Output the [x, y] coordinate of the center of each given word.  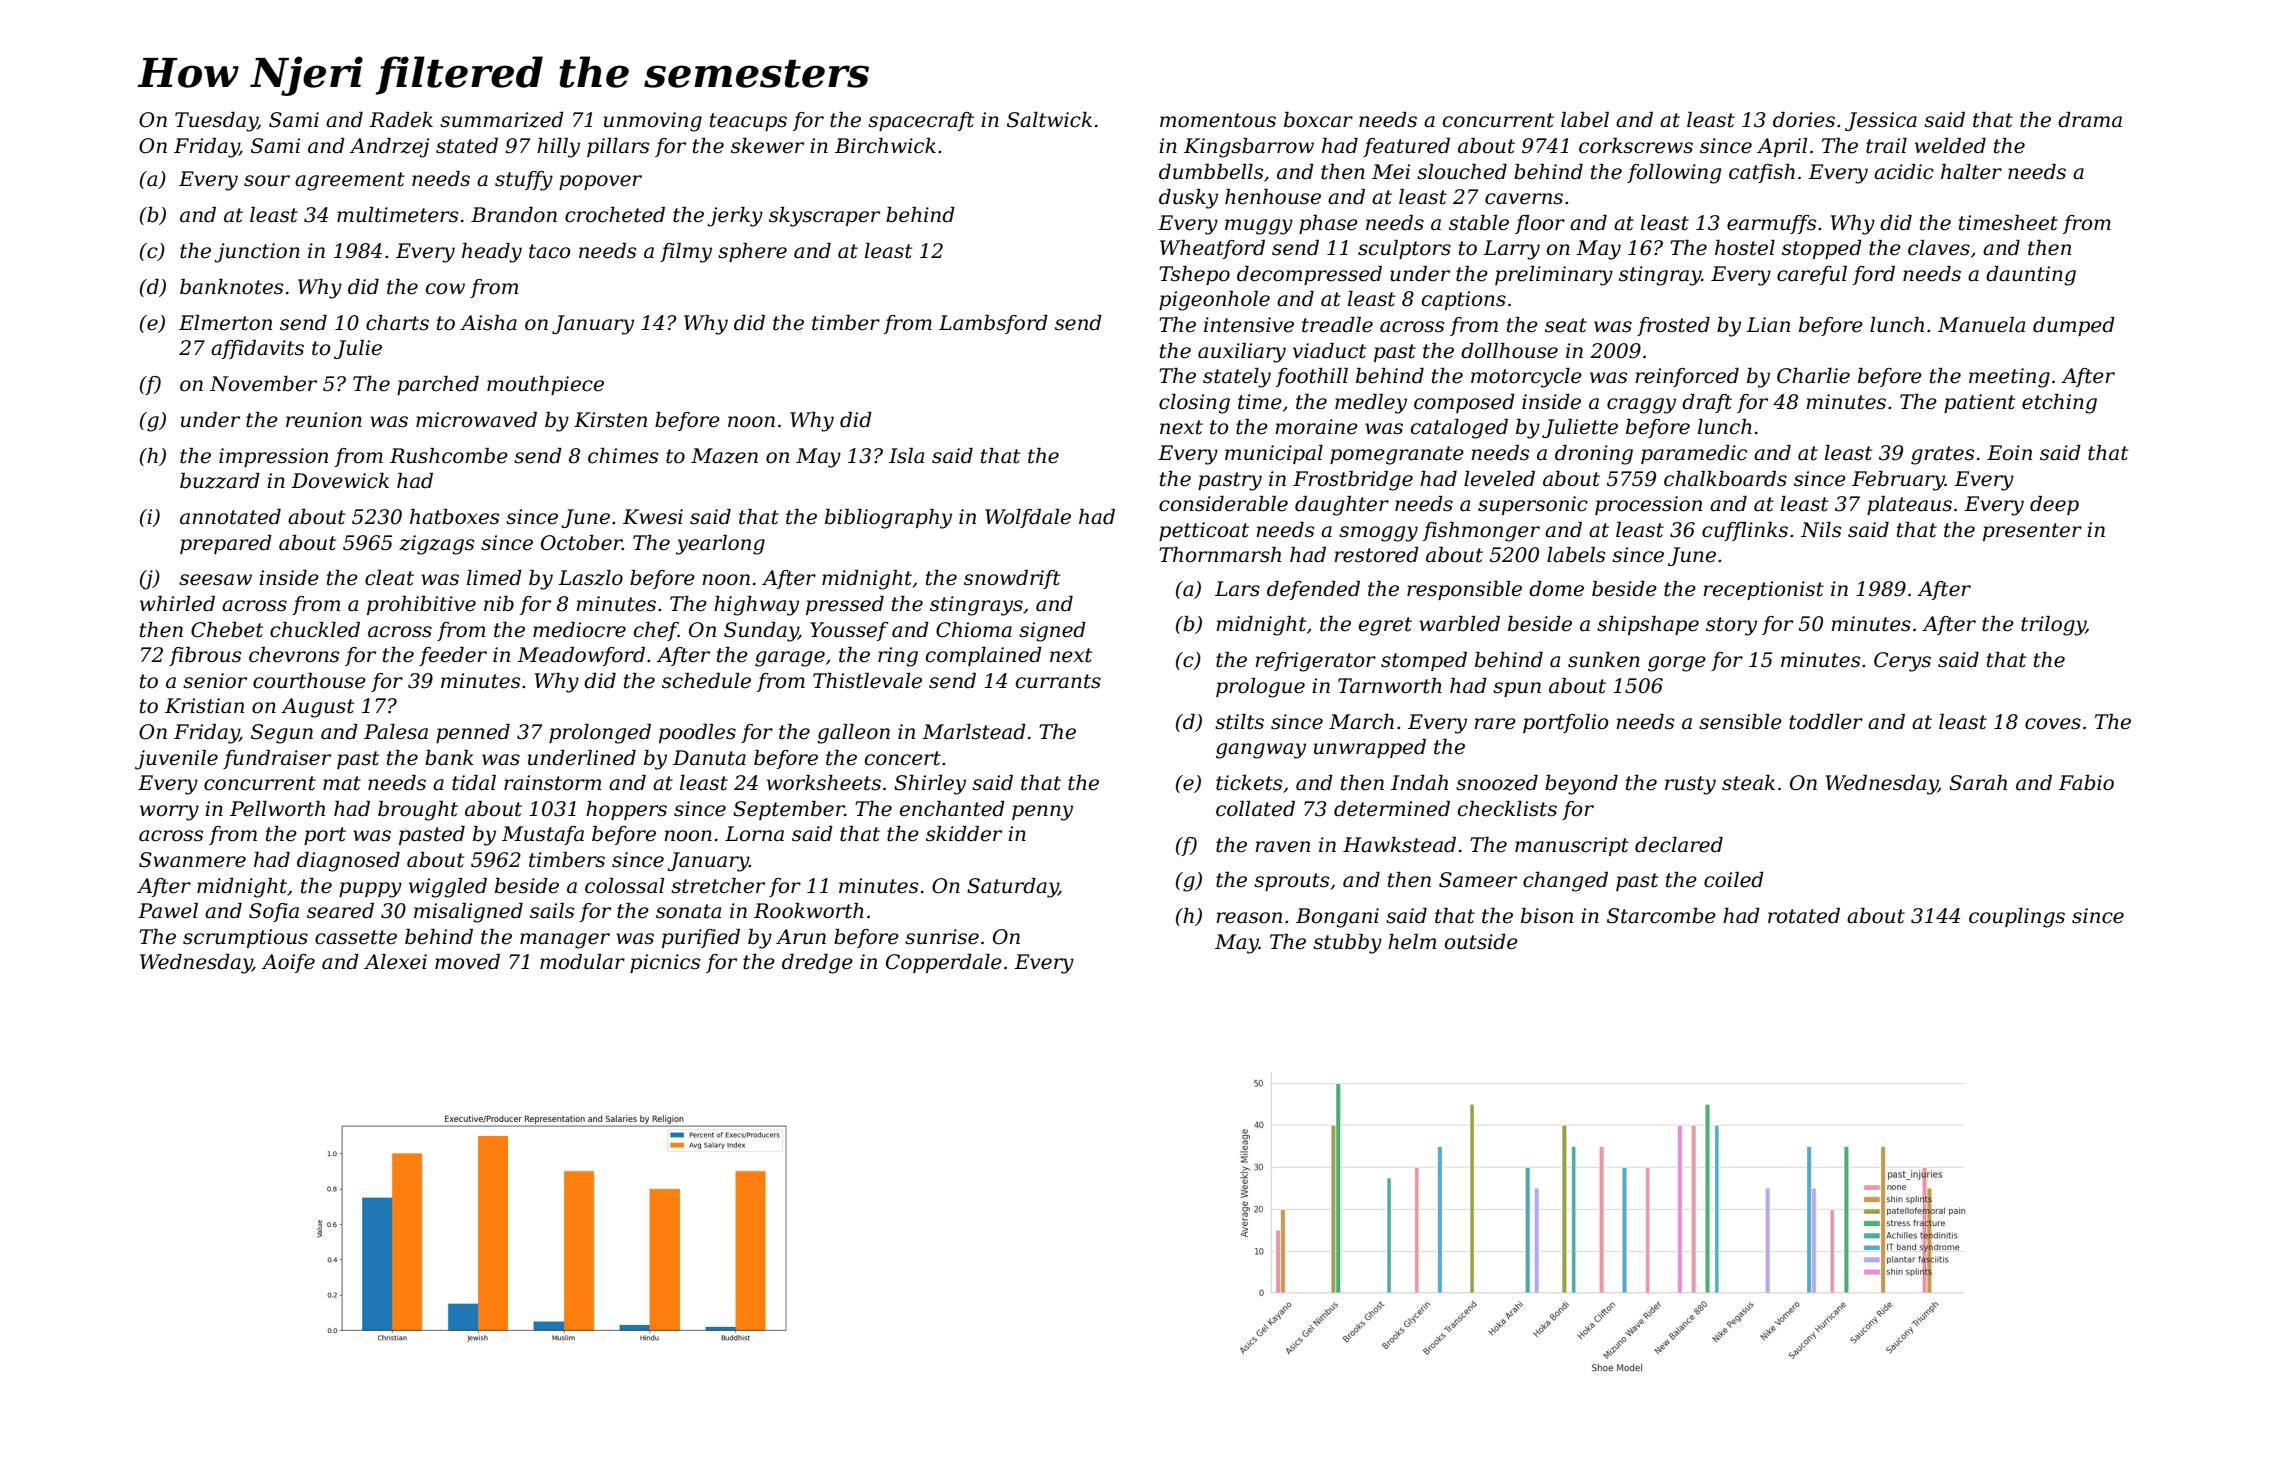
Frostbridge [1353, 481]
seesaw [215, 580]
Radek [401, 120]
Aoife [288, 963]
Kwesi [653, 517]
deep [2054, 505]
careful [1812, 275]
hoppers [626, 810]
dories [1804, 120]
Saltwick [1049, 120]
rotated [1804, 916]
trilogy [2053, 626]
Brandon [514, 215]
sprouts [1291, 882]
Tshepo [1194, 275]
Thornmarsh [1220, 555]
